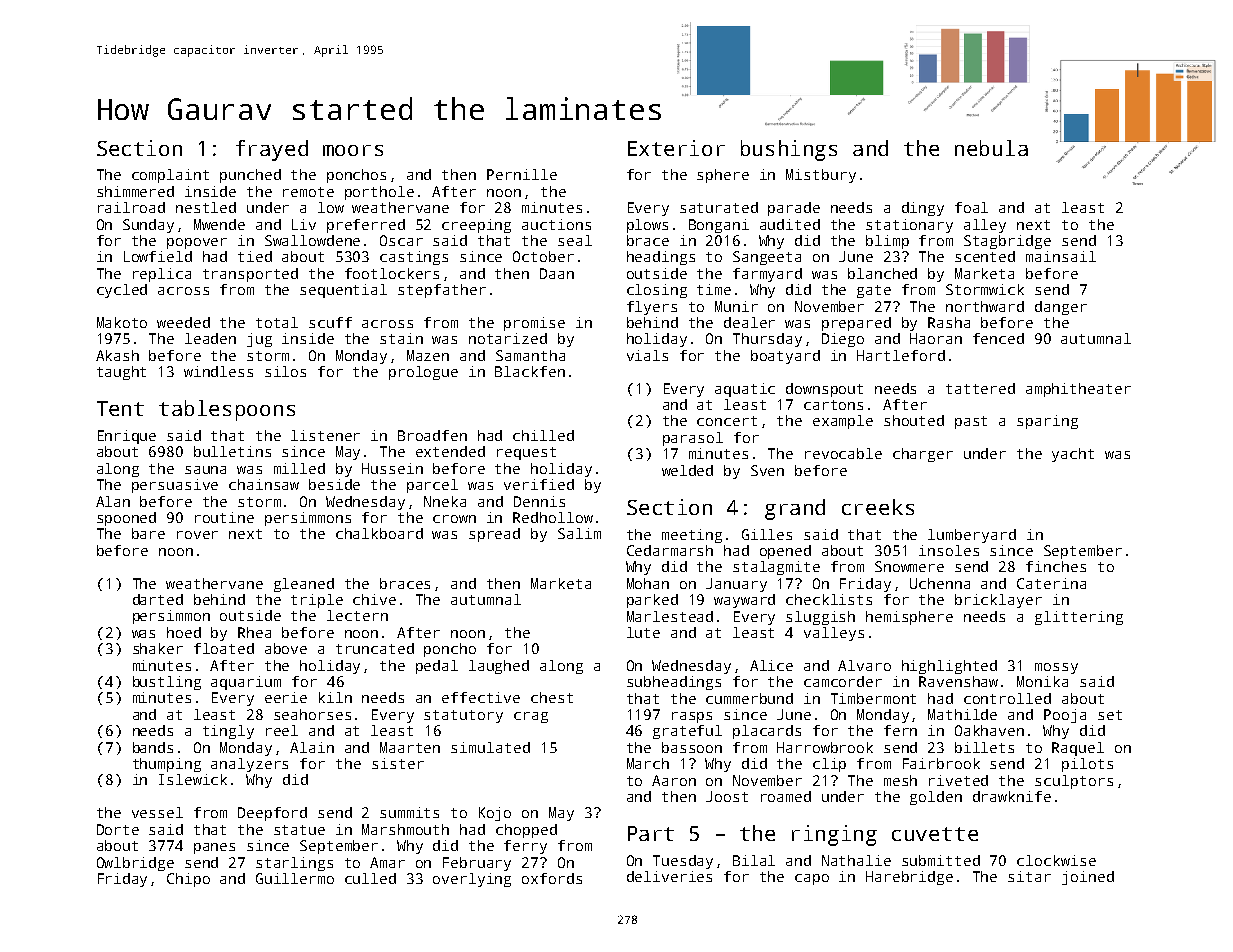 The width and height of the image is (1233, 952). I want to click on railroad, so click(131, 207).
